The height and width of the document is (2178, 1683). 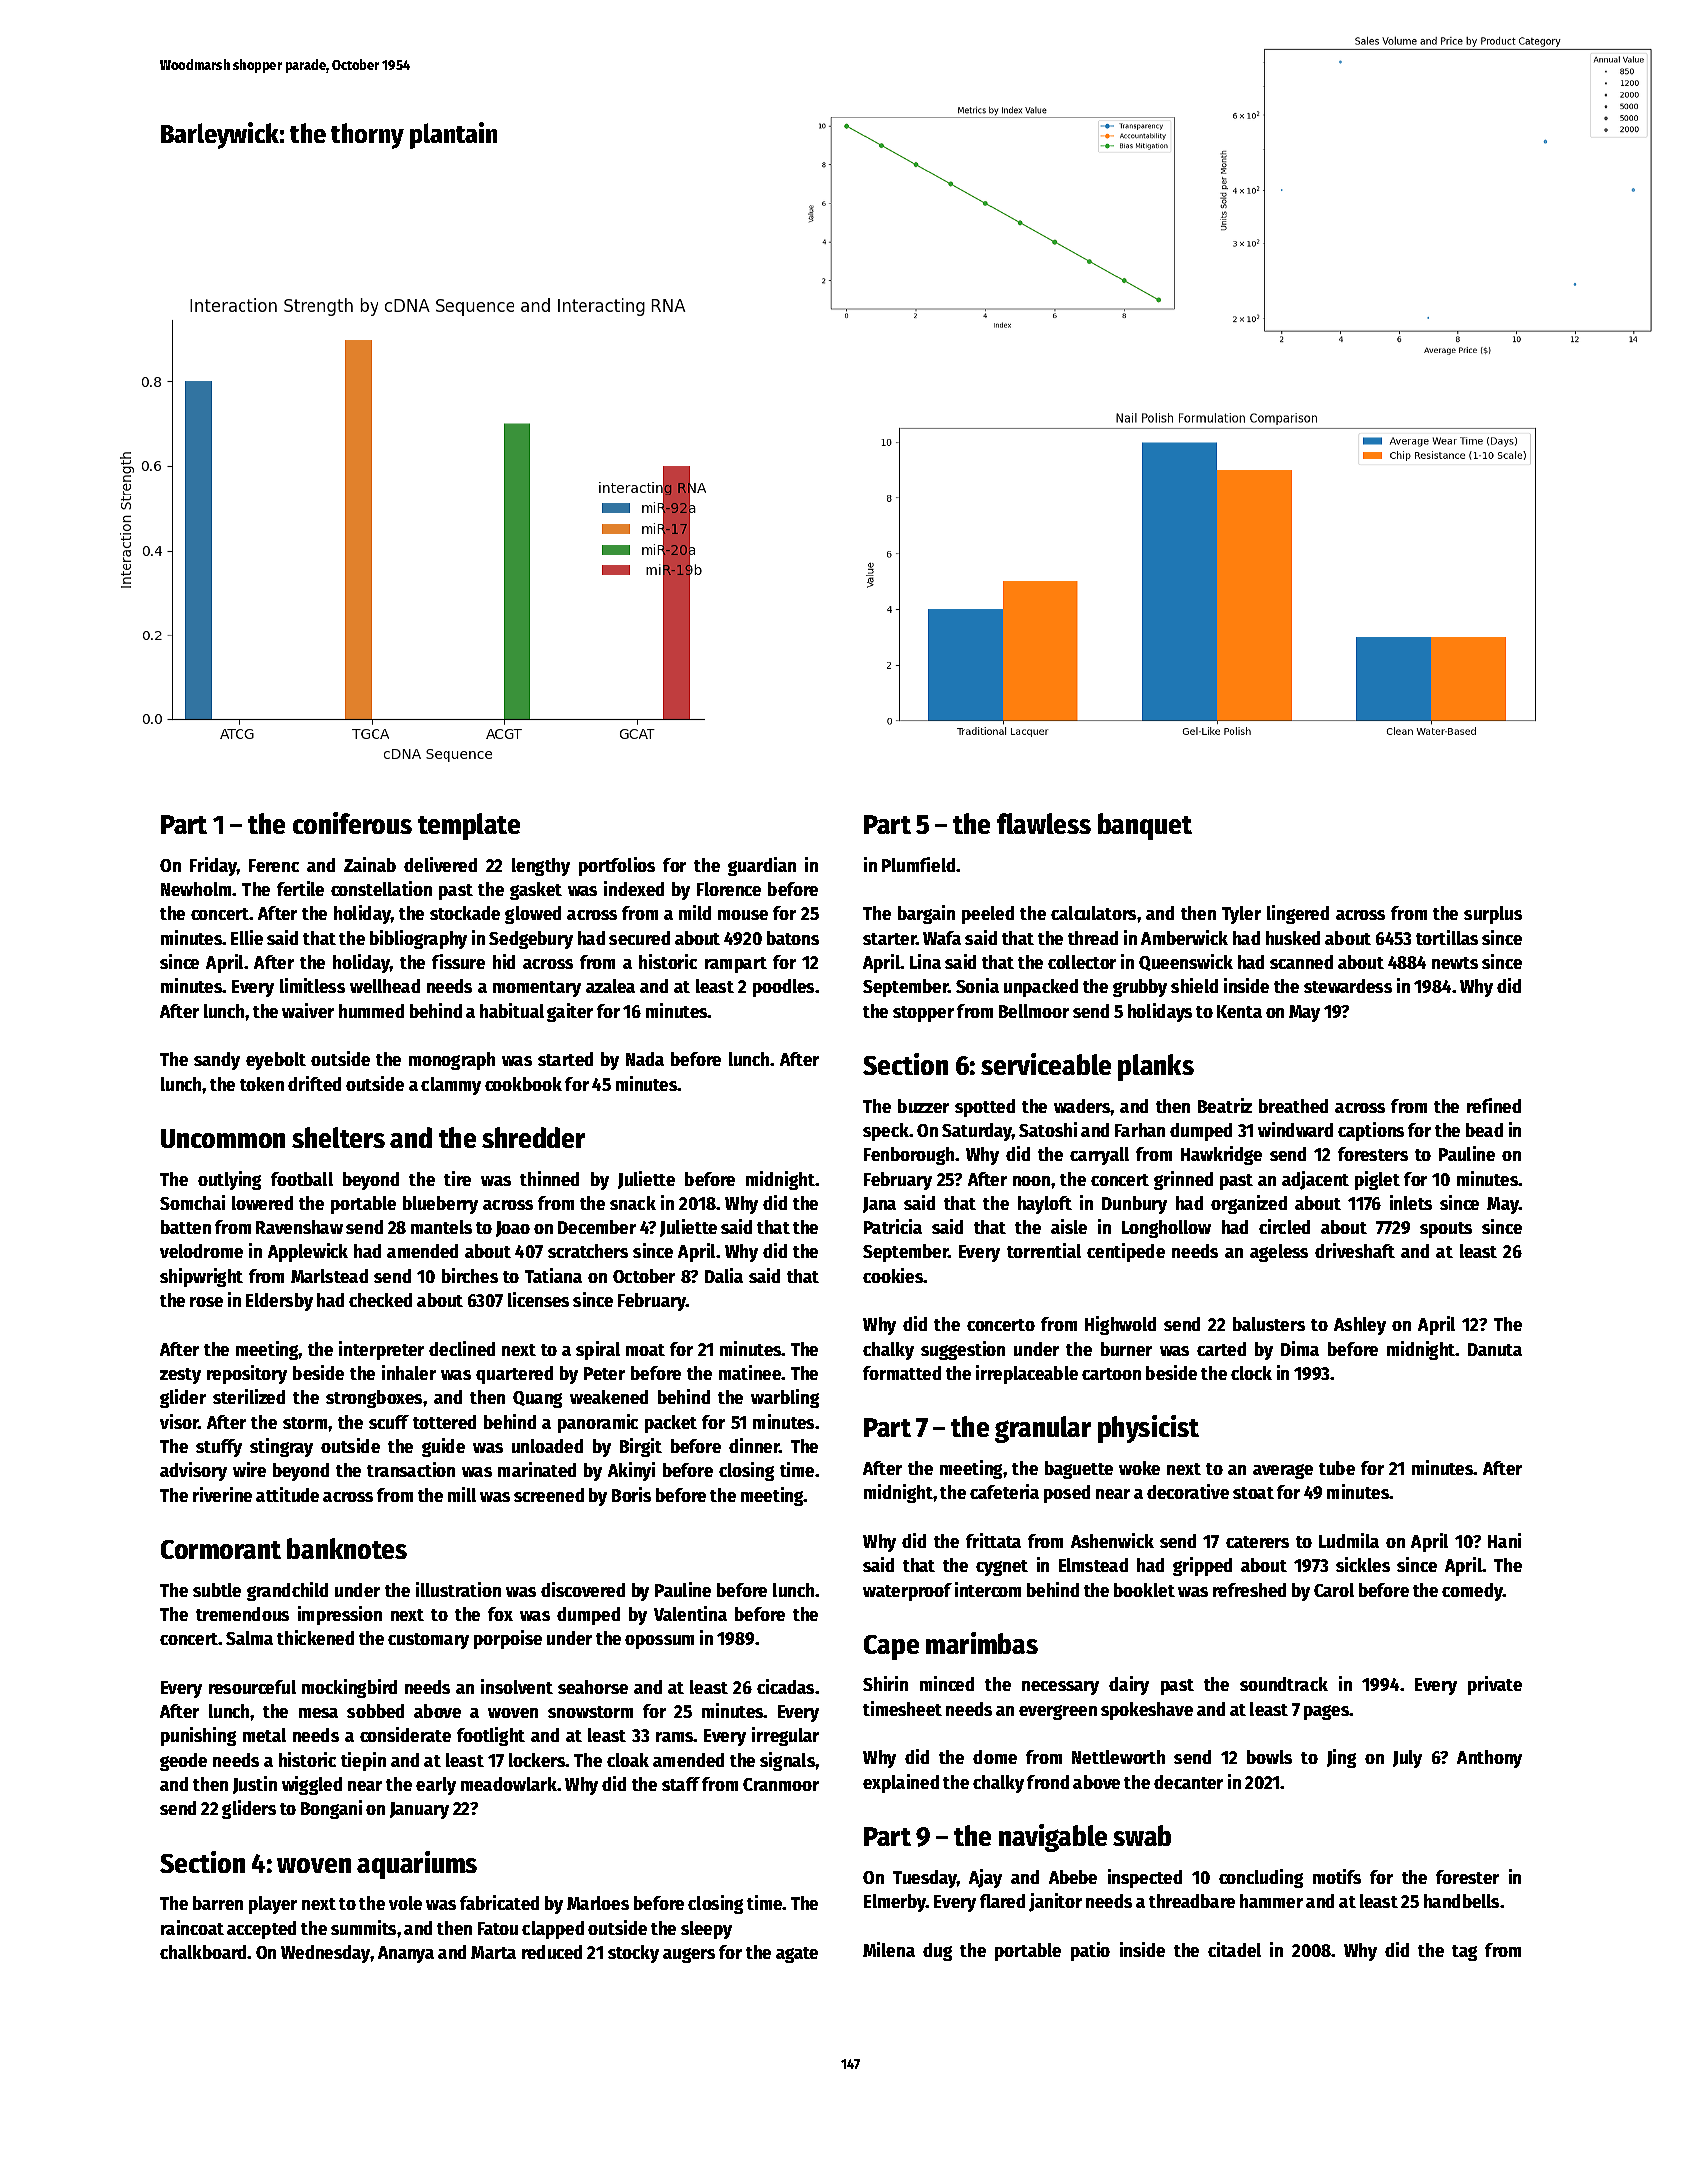 I want to click on comedy, so click(x=1472, y=1592).
